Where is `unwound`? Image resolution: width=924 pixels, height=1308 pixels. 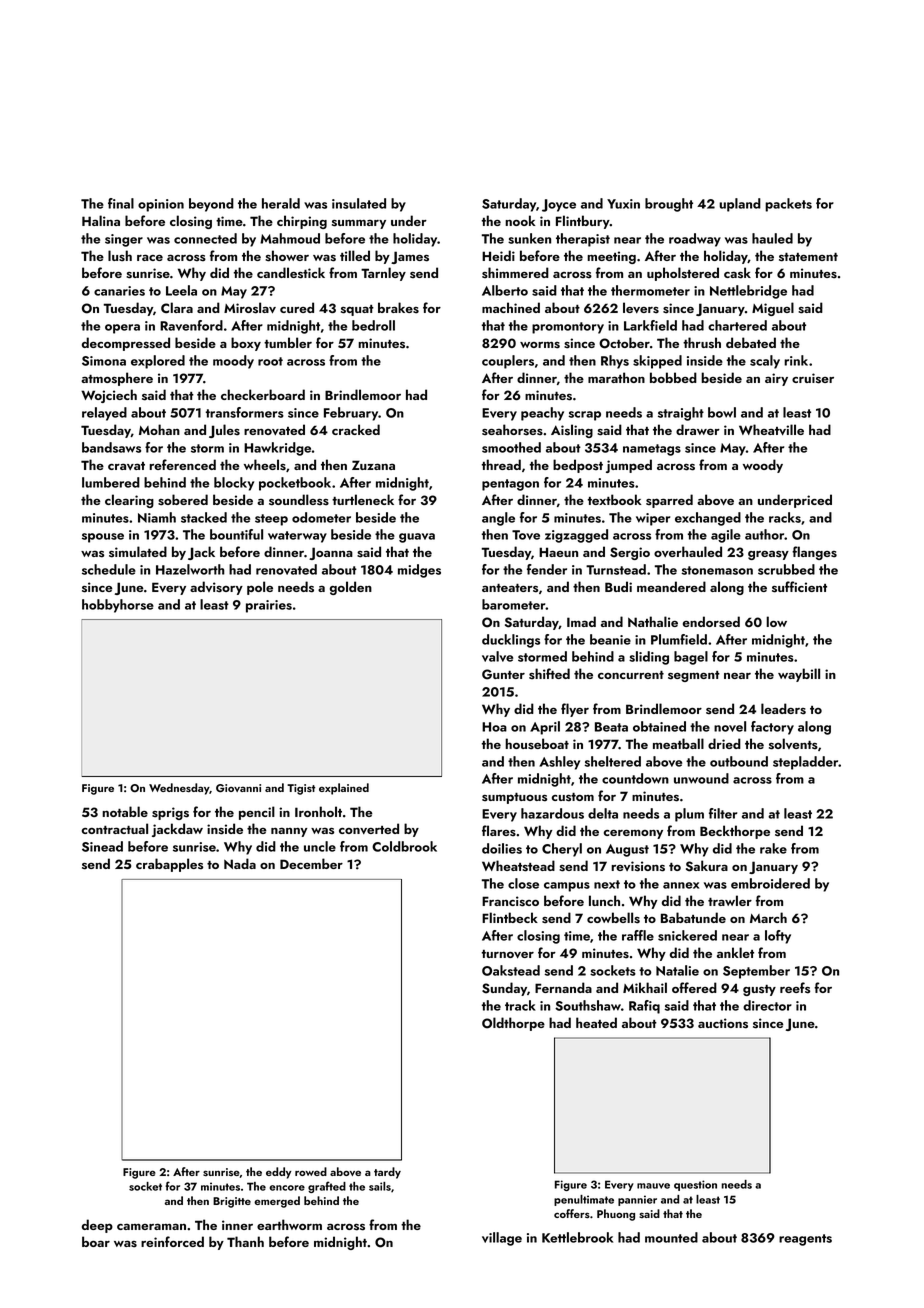
unwound is located at coordinates (701, 778).
